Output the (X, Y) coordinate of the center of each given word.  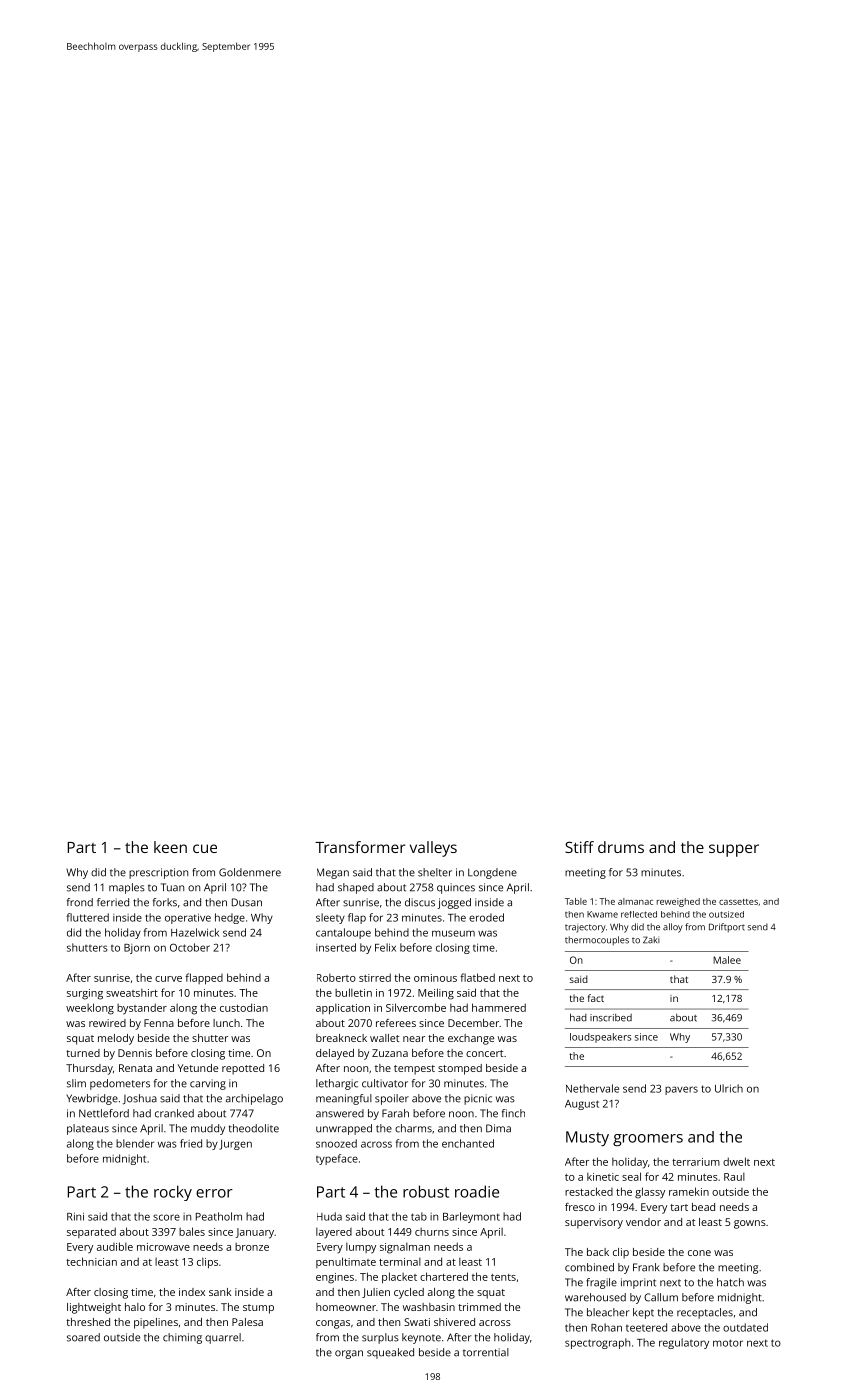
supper (734, 850)
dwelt (736, 1161)
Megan (333, 873)
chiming (182, 1338)
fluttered (87, 917)
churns (432, 1232)
